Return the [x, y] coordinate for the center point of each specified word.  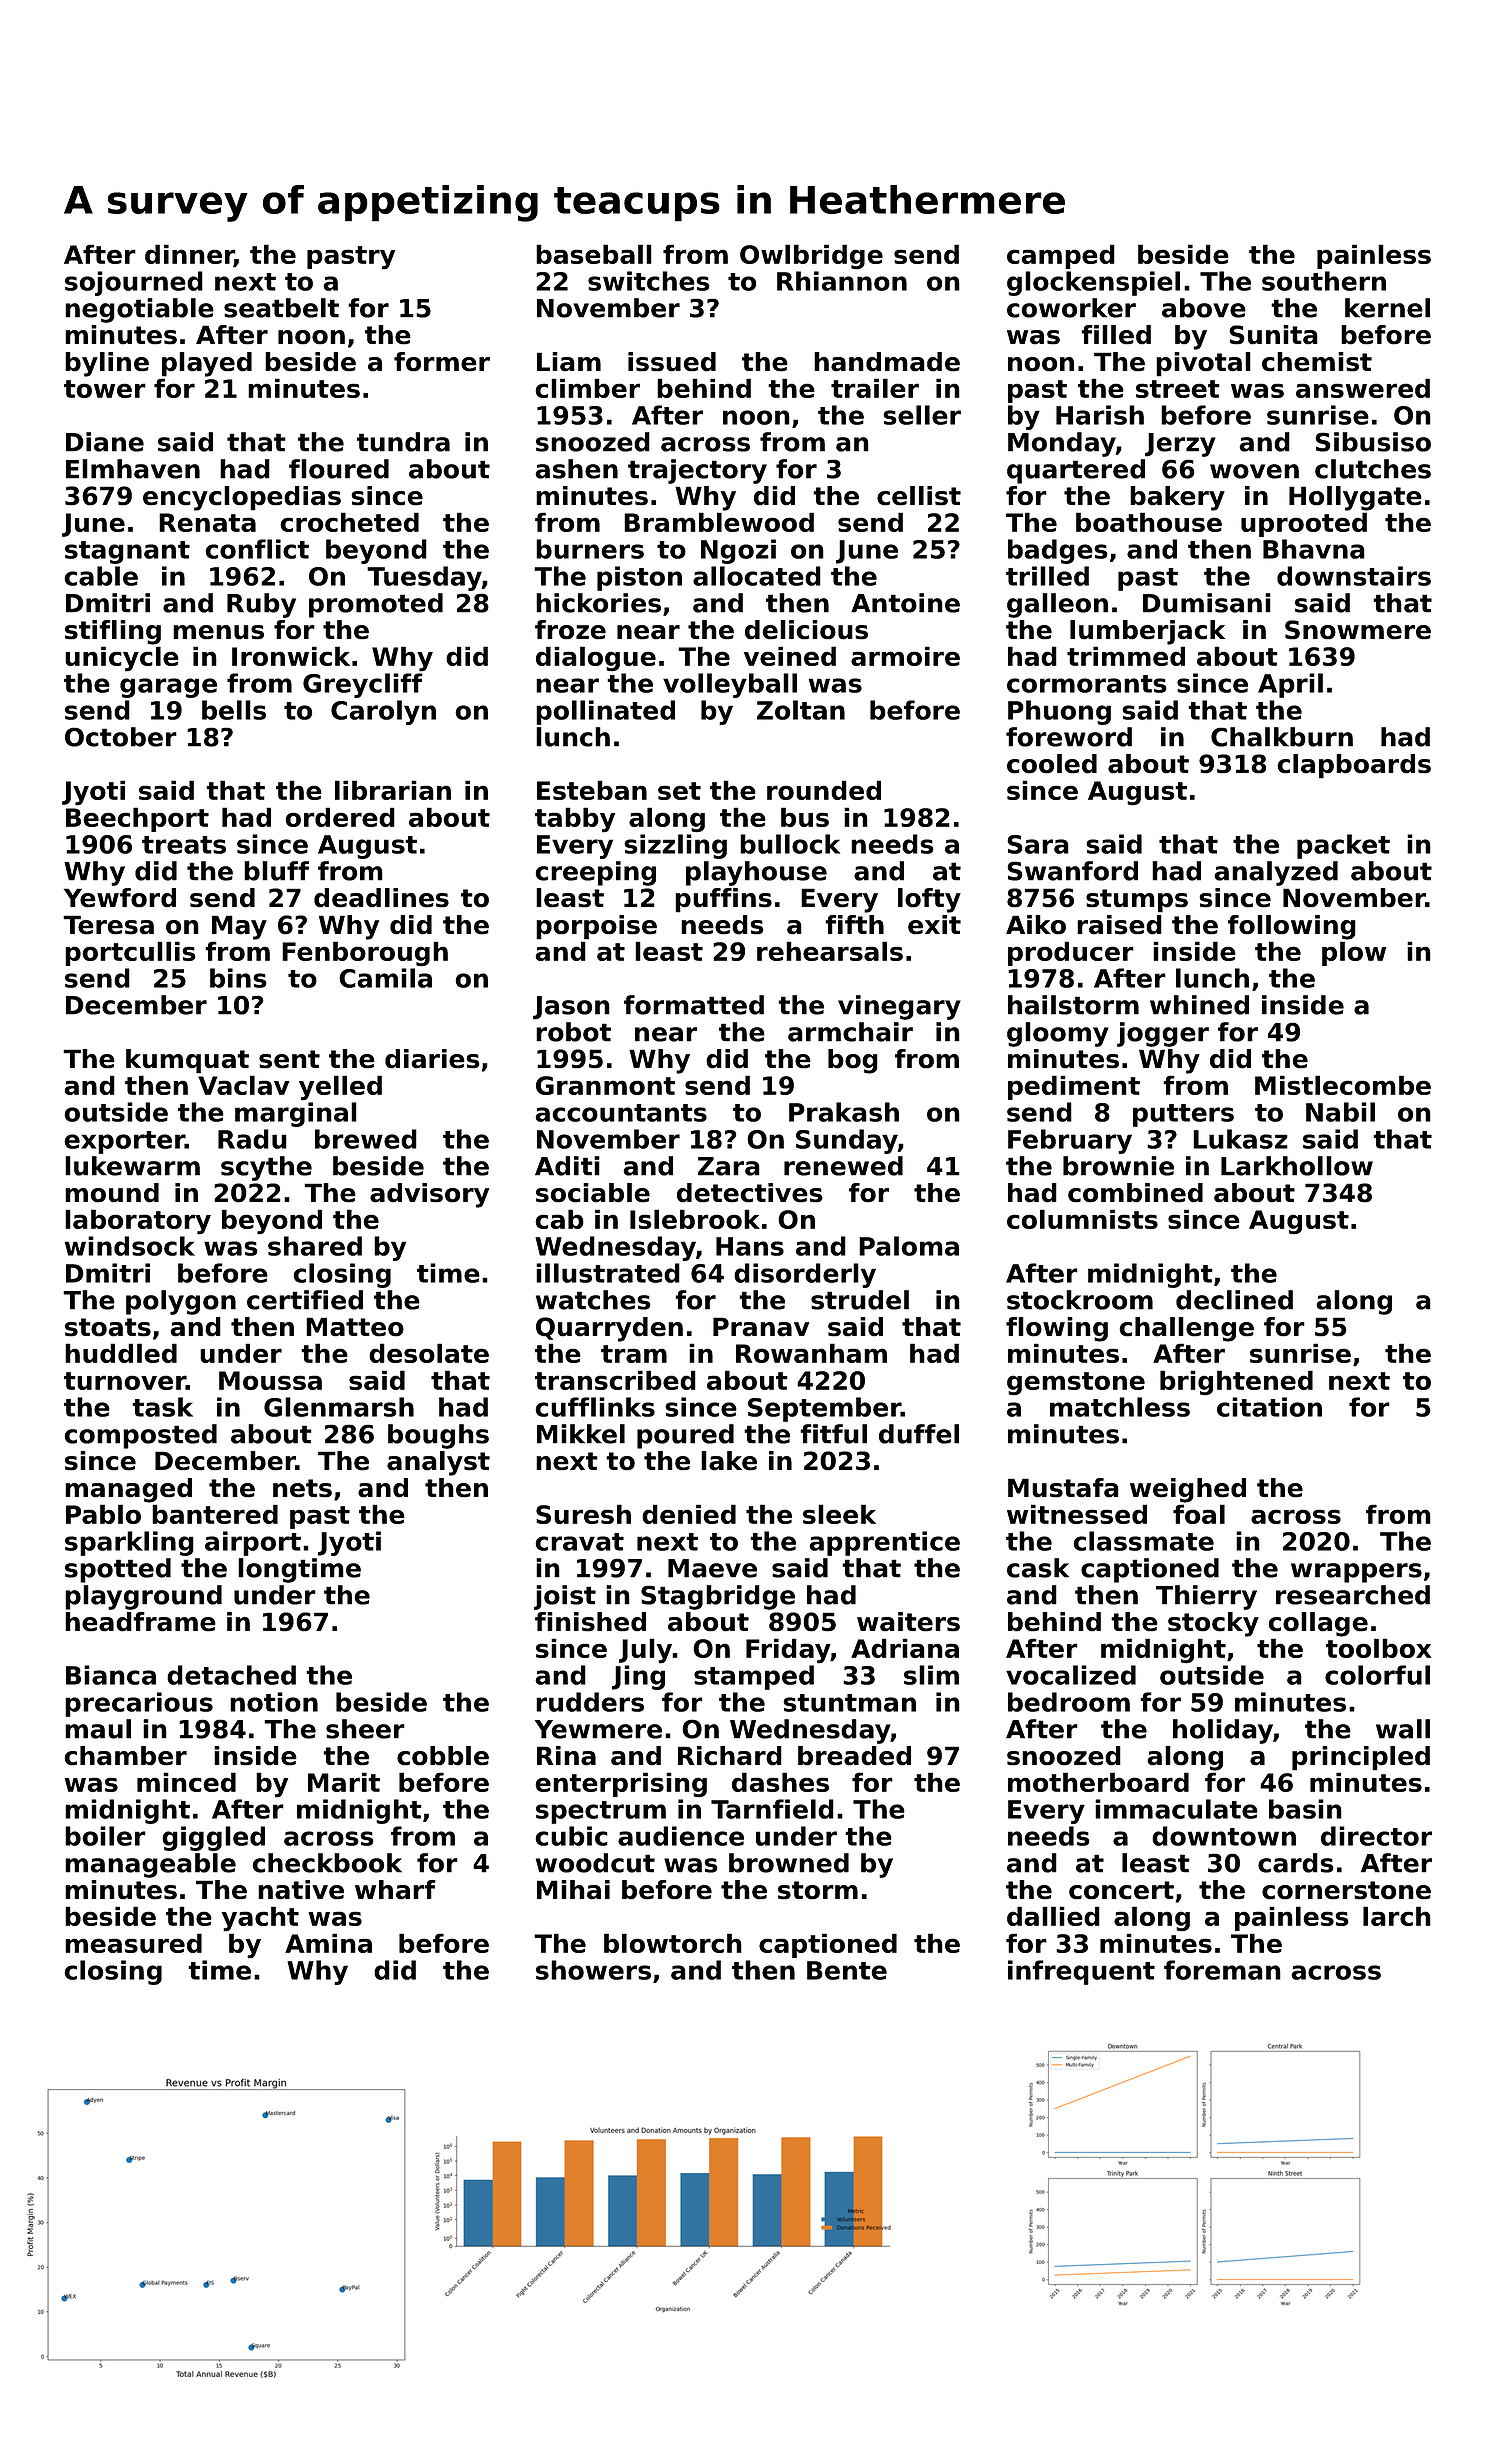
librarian [393, 790]
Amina [328, 1943]
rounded [824, 790]
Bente [847, 1970]
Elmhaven [133, 469]
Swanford [1072, 871]
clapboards [1354, 766]
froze [570, 630]
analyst [438, 1463]
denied [689, 1514]
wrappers [1356, 1573]
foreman [1222, 1970]
